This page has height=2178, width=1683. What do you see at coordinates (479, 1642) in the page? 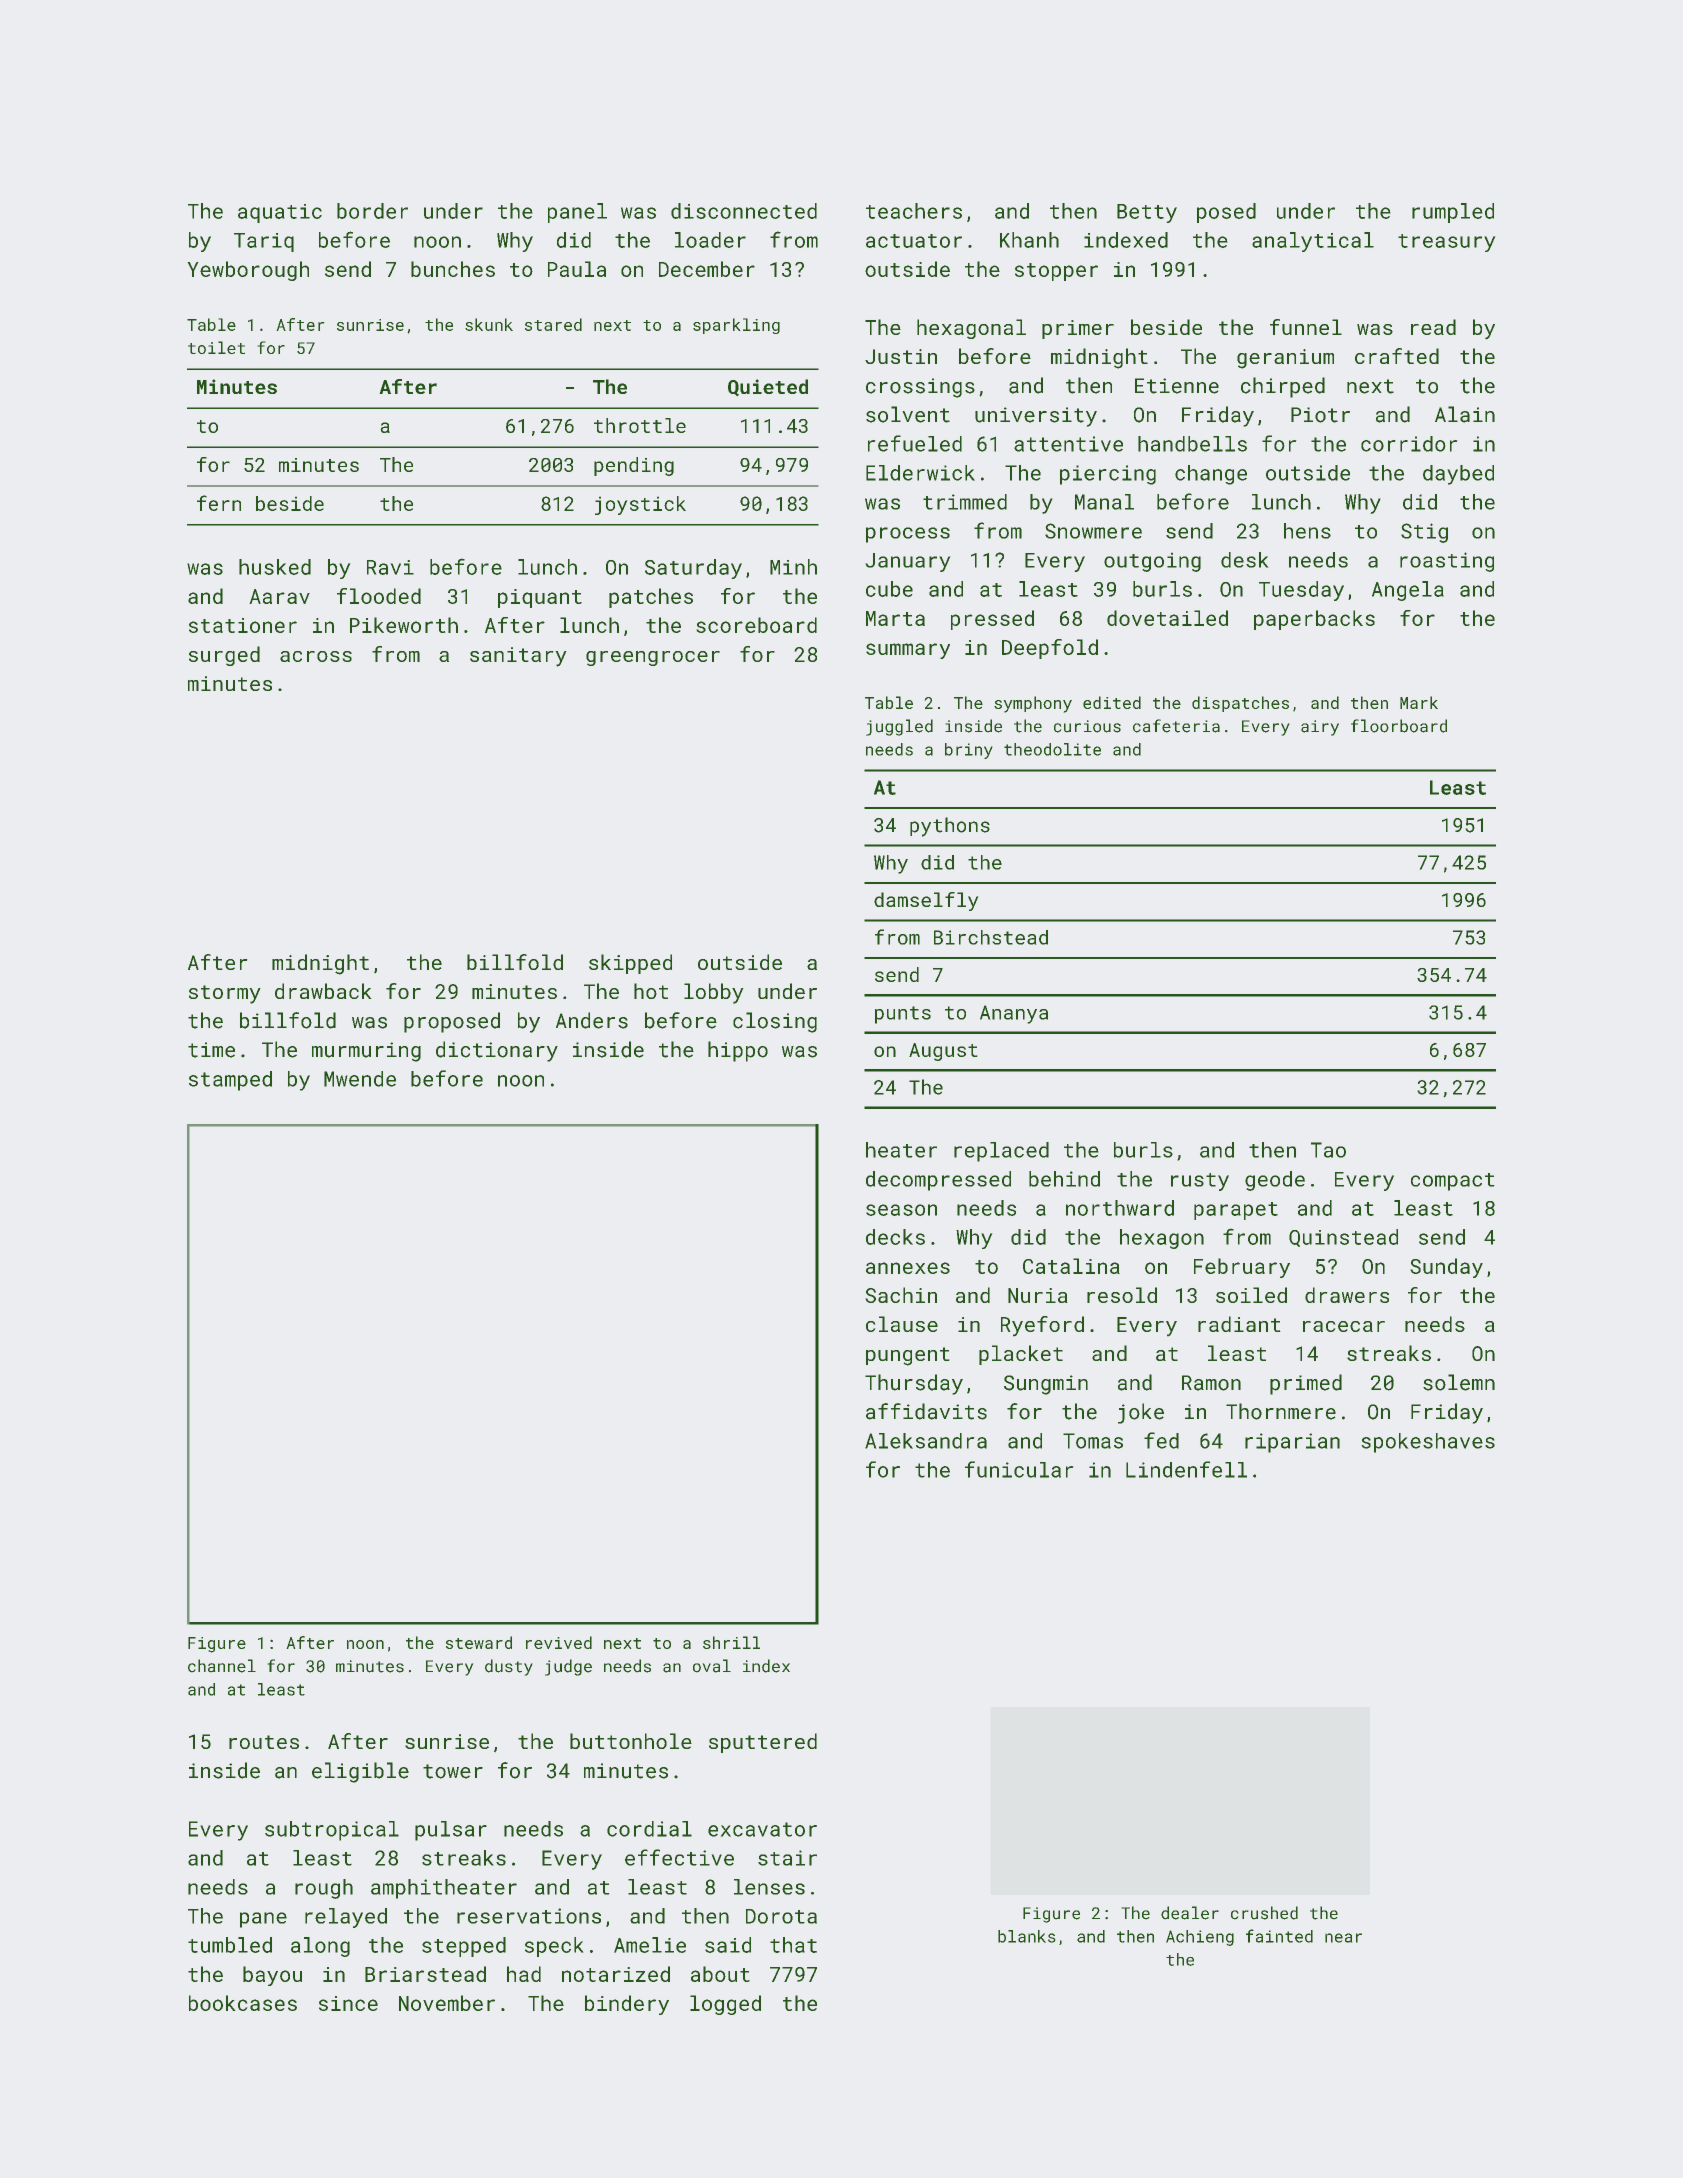
I see `steward` at bounding box center [479, 1642].
